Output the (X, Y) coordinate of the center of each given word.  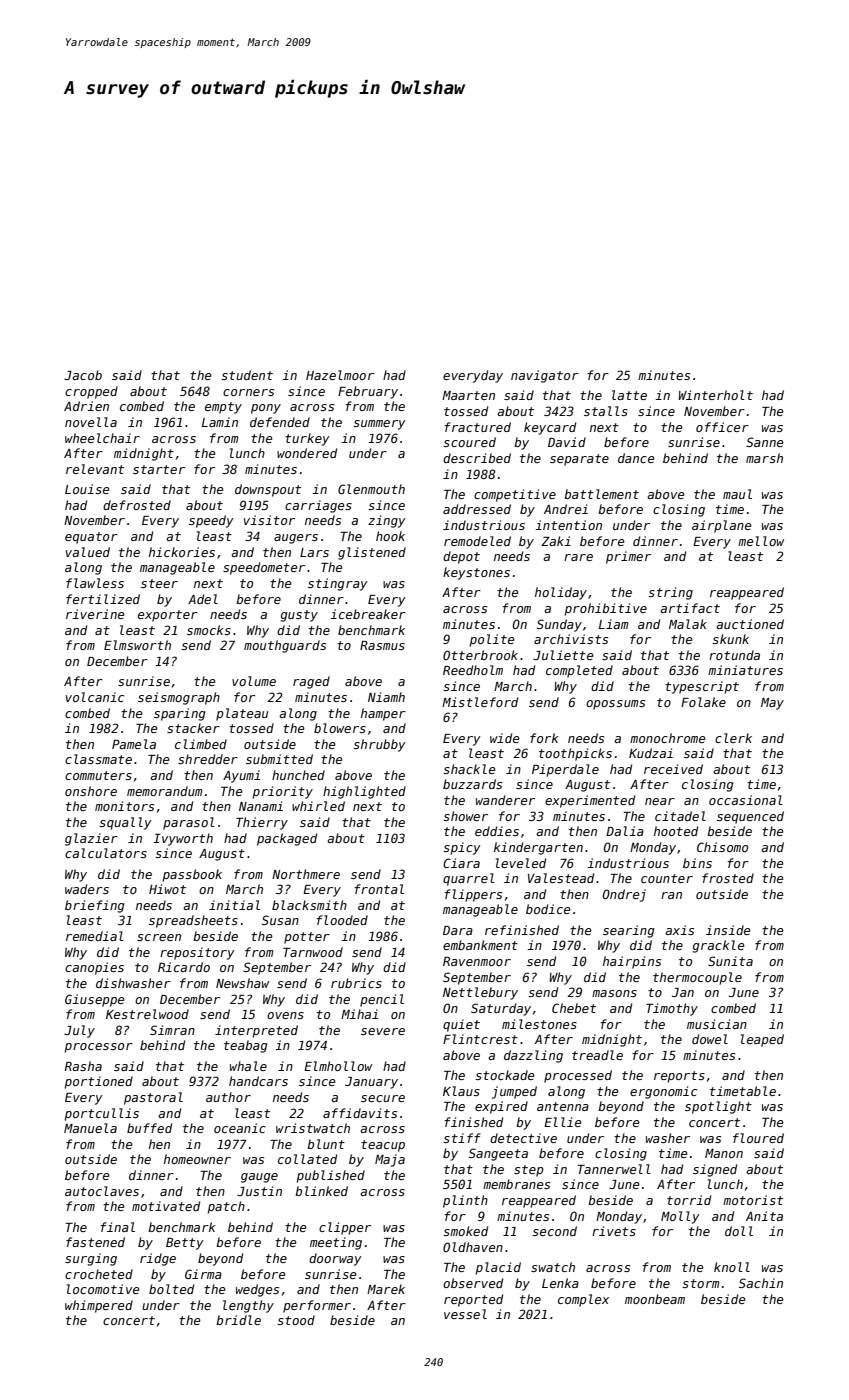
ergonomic (663, 1092)
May (772, 704)
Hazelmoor (340, 375)
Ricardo (184, 967)
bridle (238, 1320)
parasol (189, 823)
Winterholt (716, 395)
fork (544, 738)
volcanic (95, 697)
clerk (733, 738)
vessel (465, 1314)
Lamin (220, 422)
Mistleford (480, 702)
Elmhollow (338, 1066)
